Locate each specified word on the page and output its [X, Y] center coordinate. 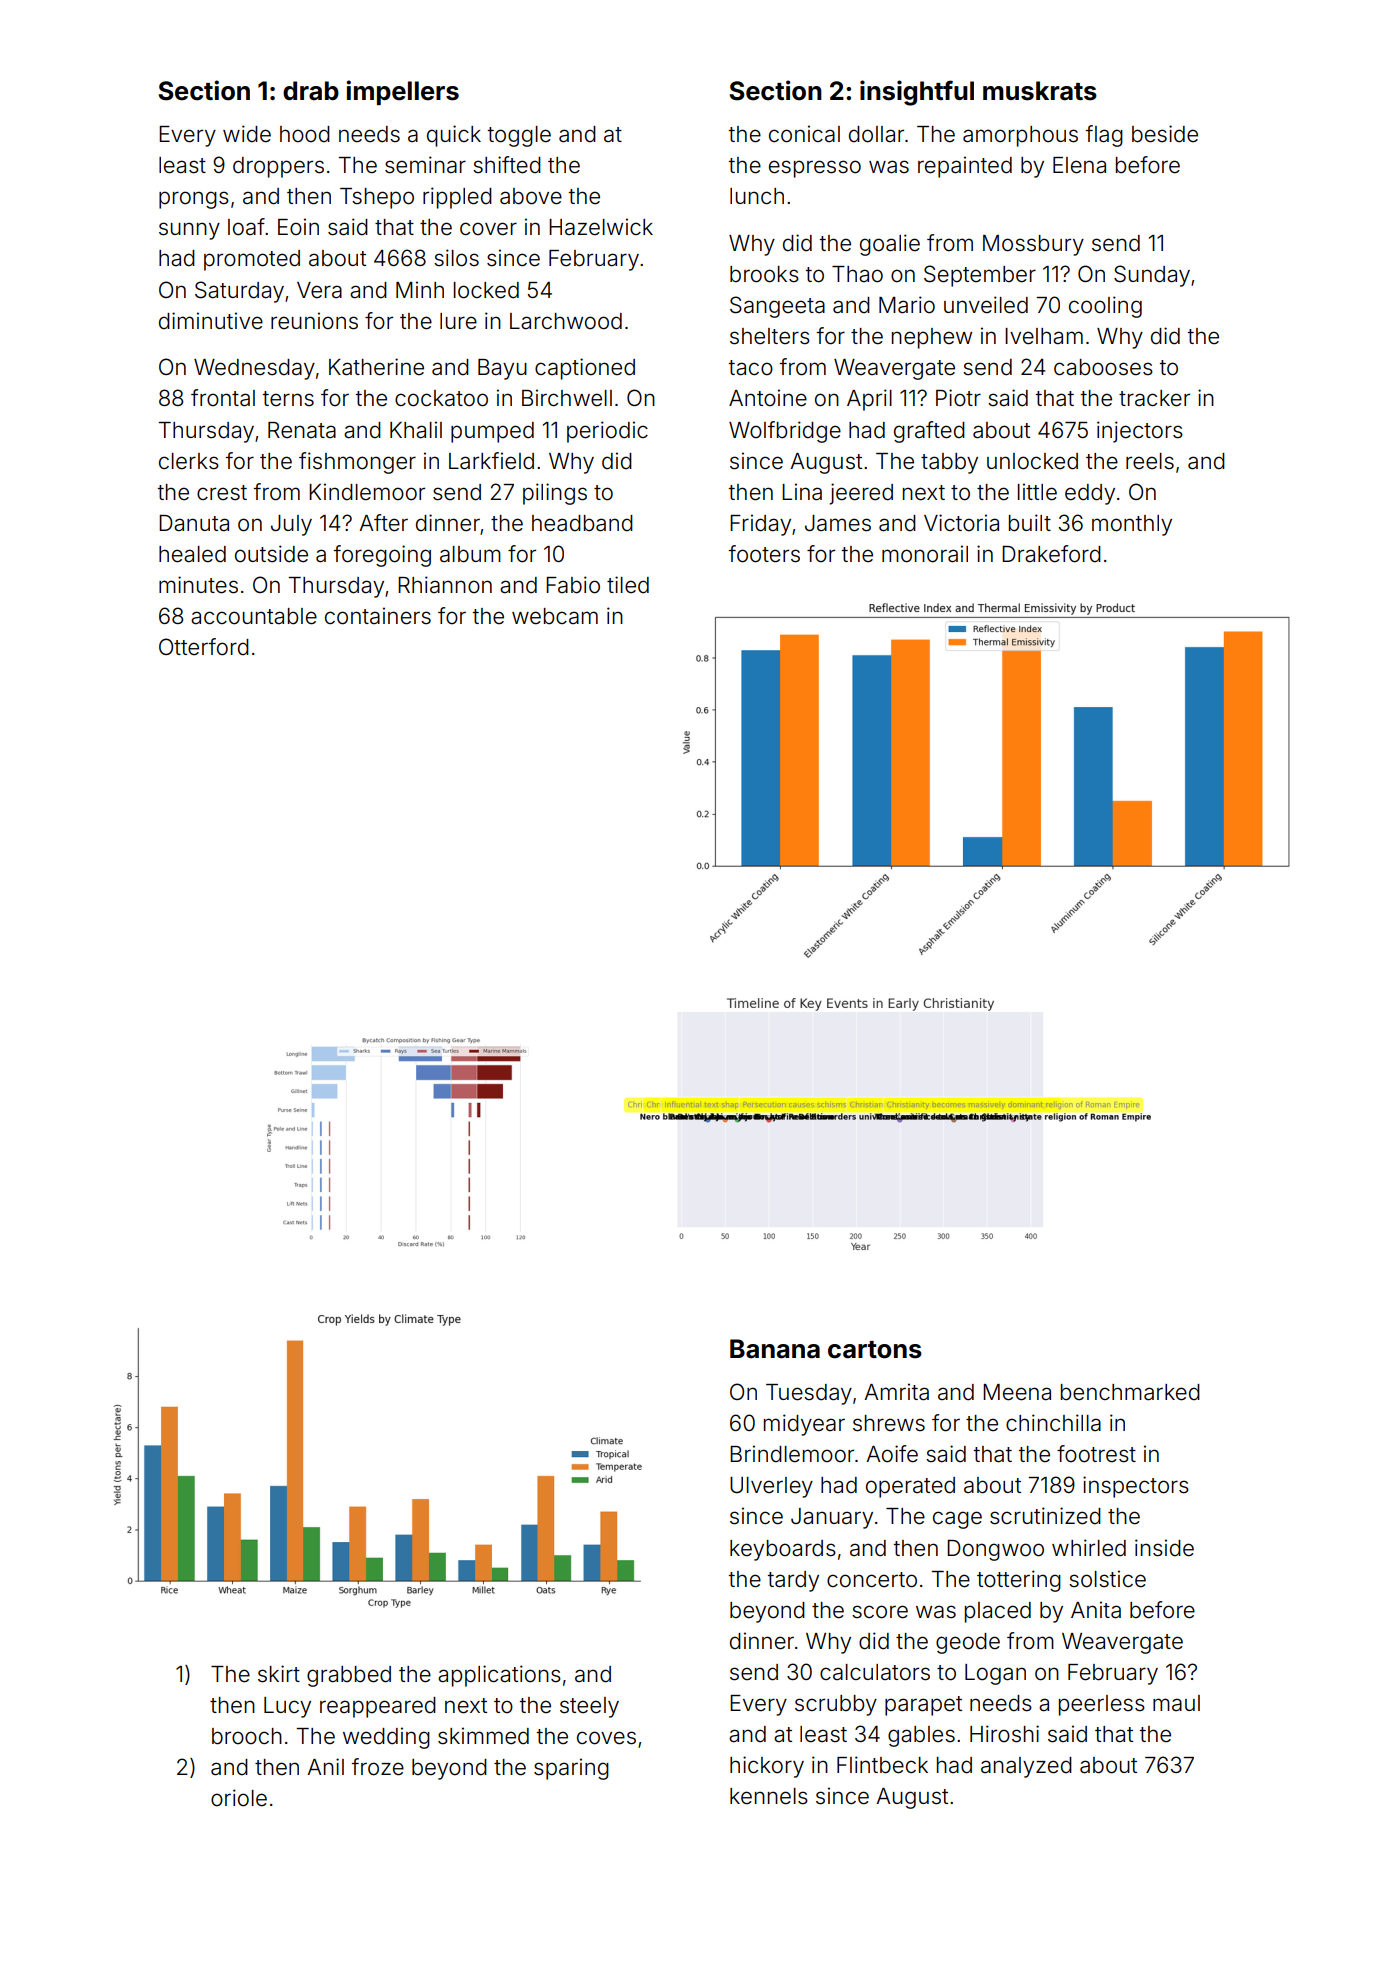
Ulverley [771, 1487]
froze [378, 1767]
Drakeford [1051, 554]
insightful [917, 93]
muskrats [1040, 91]
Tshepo [377, 198]
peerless [1102, 1705]
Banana [775, 1349]
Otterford [204, 647]
